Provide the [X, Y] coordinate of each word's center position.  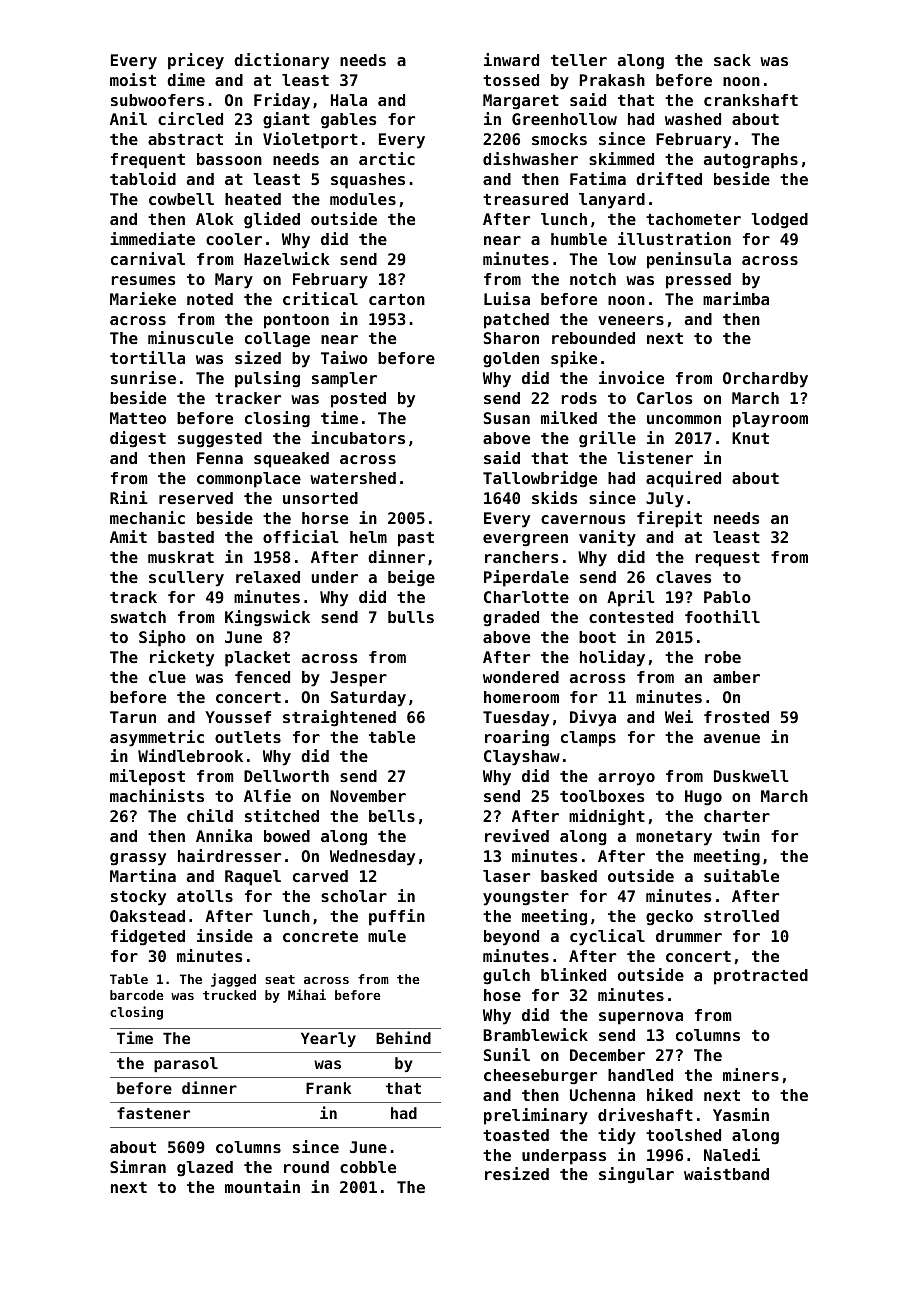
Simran [138, 1166]
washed [693, 119]
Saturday [368, 699]
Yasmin [741, 1114]
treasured [525, 199]
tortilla [147, 357]
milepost [147, 777]
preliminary [536, 1116]
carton [397, 299]
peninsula [689, 260]
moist [133, 79]
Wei [679, 716]
